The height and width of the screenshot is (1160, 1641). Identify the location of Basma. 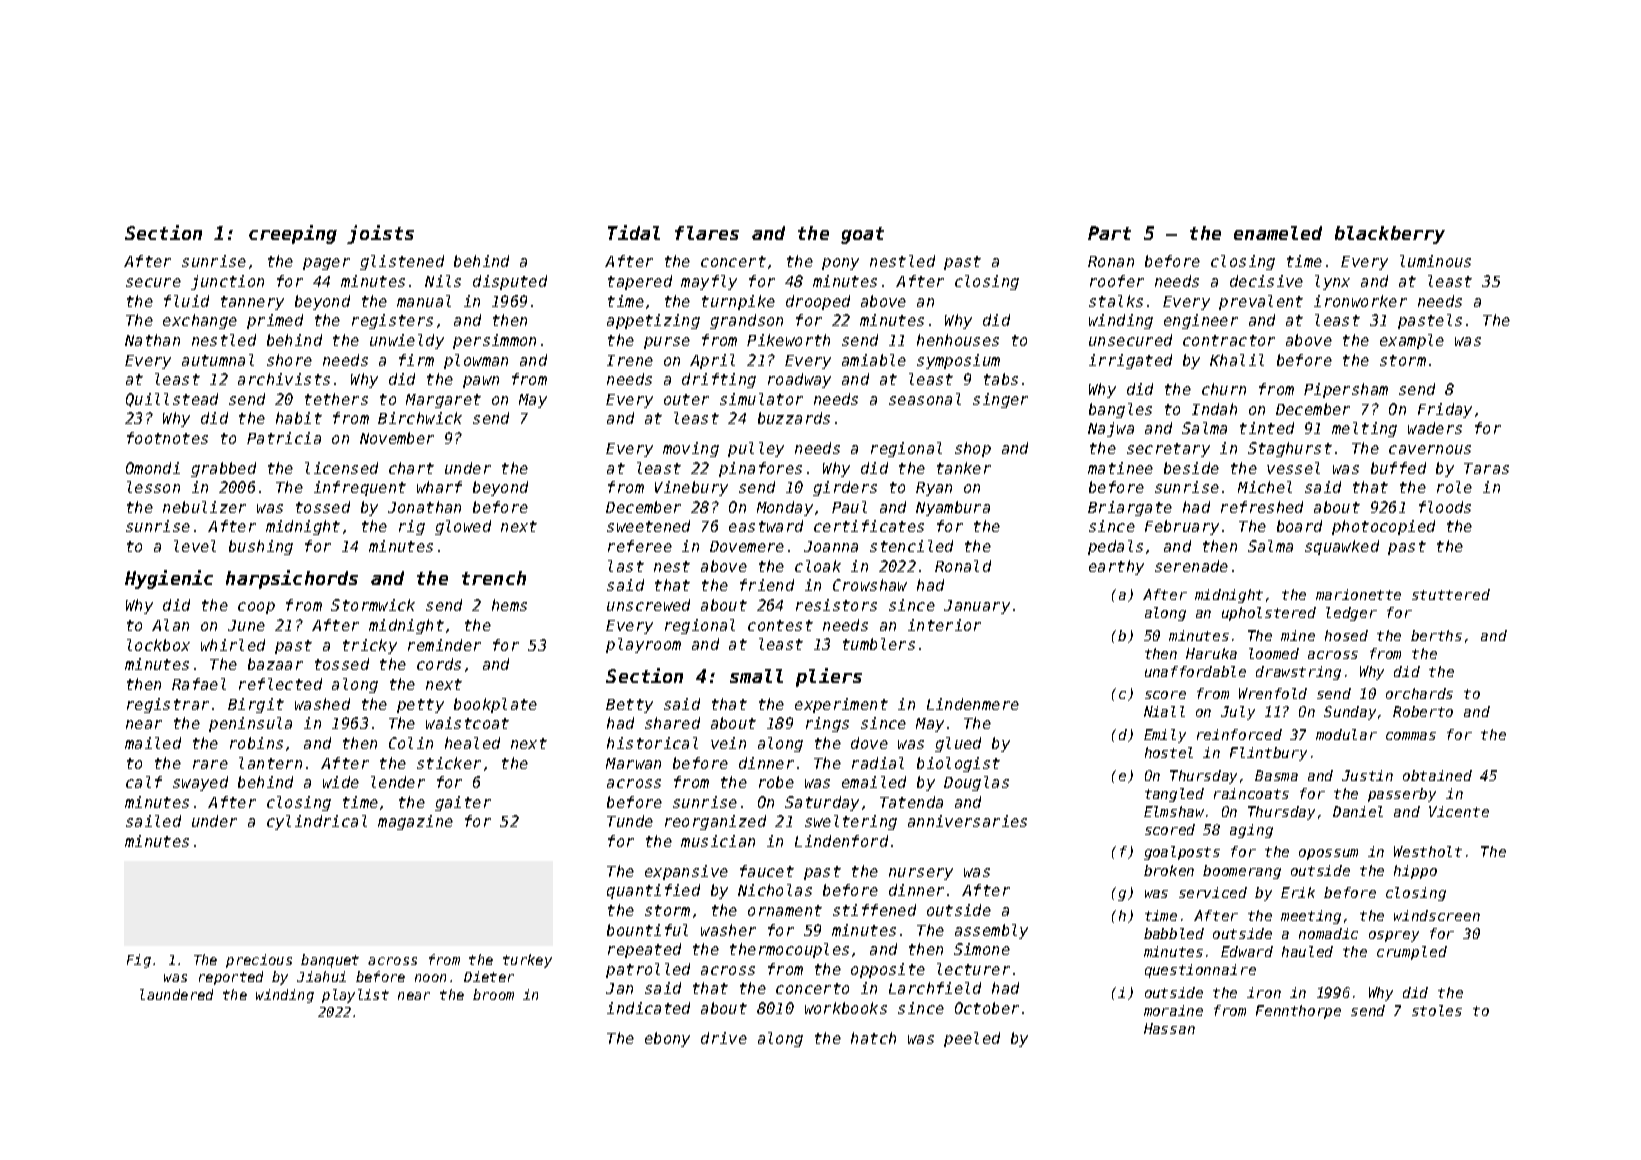
(1276, 775).
